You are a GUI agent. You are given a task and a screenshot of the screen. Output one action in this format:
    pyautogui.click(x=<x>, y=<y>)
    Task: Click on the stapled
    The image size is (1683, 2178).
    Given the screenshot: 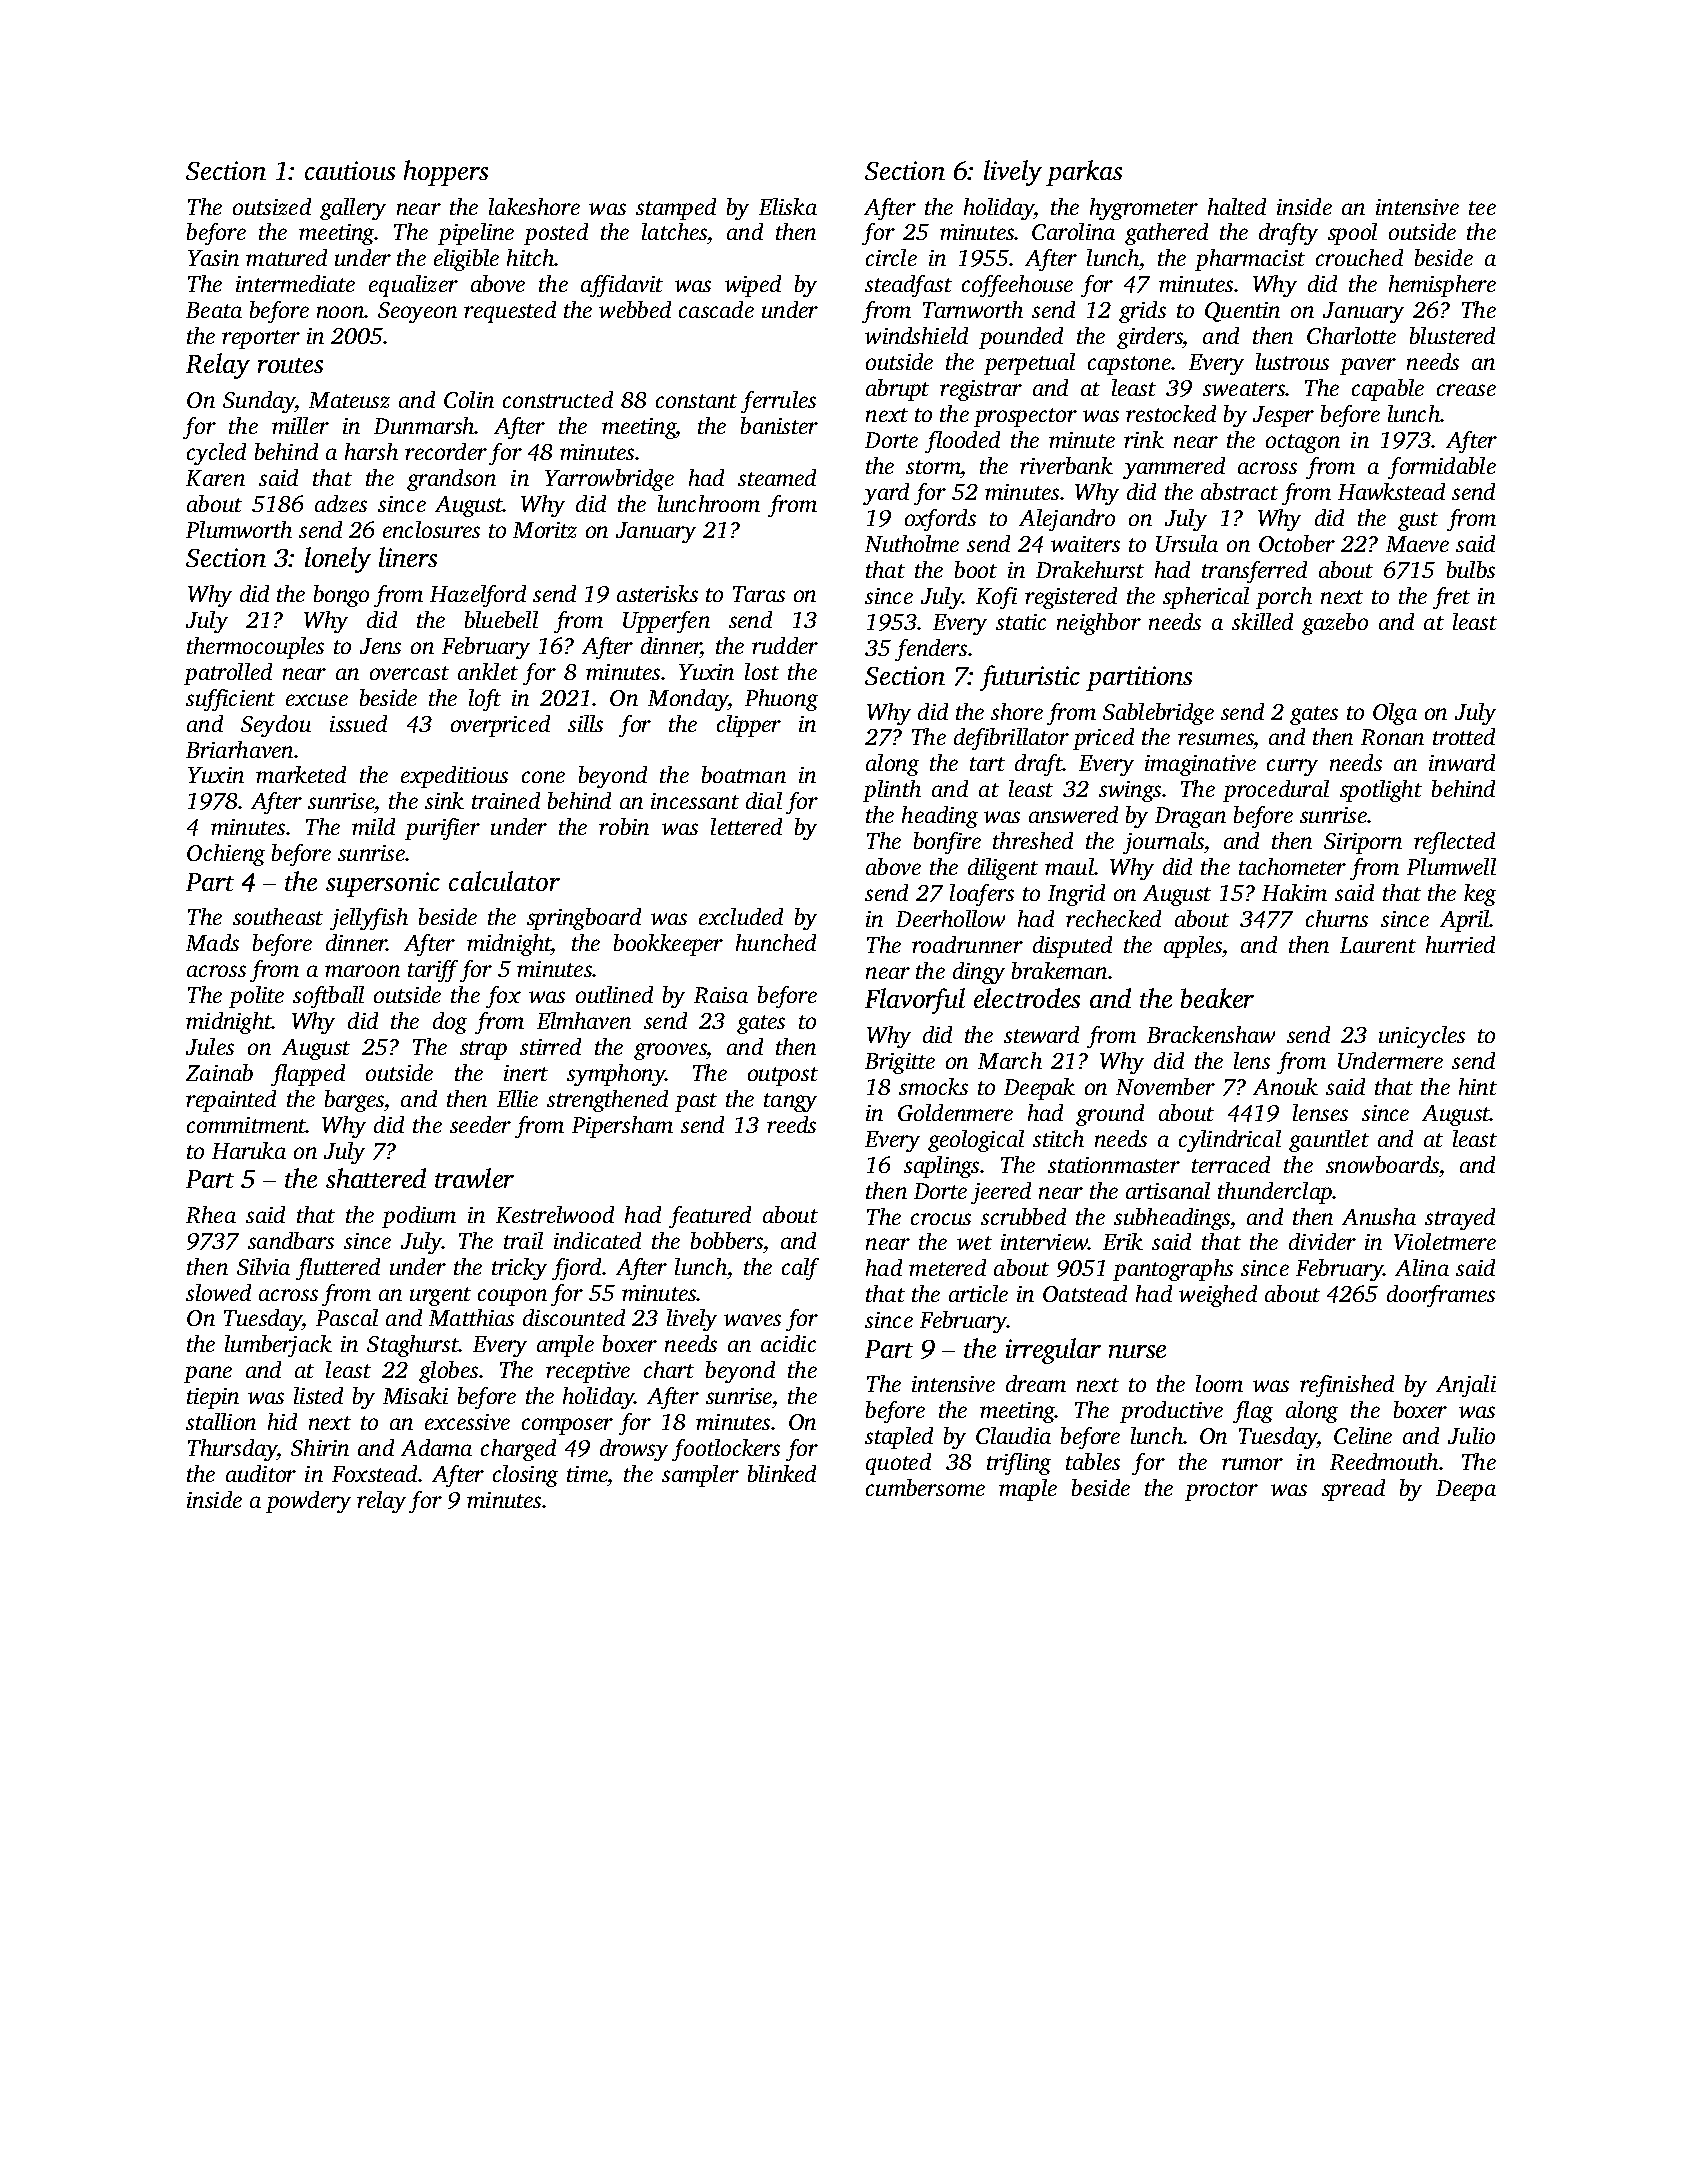 What is the action you would take?
    pyautogui.click(x=899, y=1438)
